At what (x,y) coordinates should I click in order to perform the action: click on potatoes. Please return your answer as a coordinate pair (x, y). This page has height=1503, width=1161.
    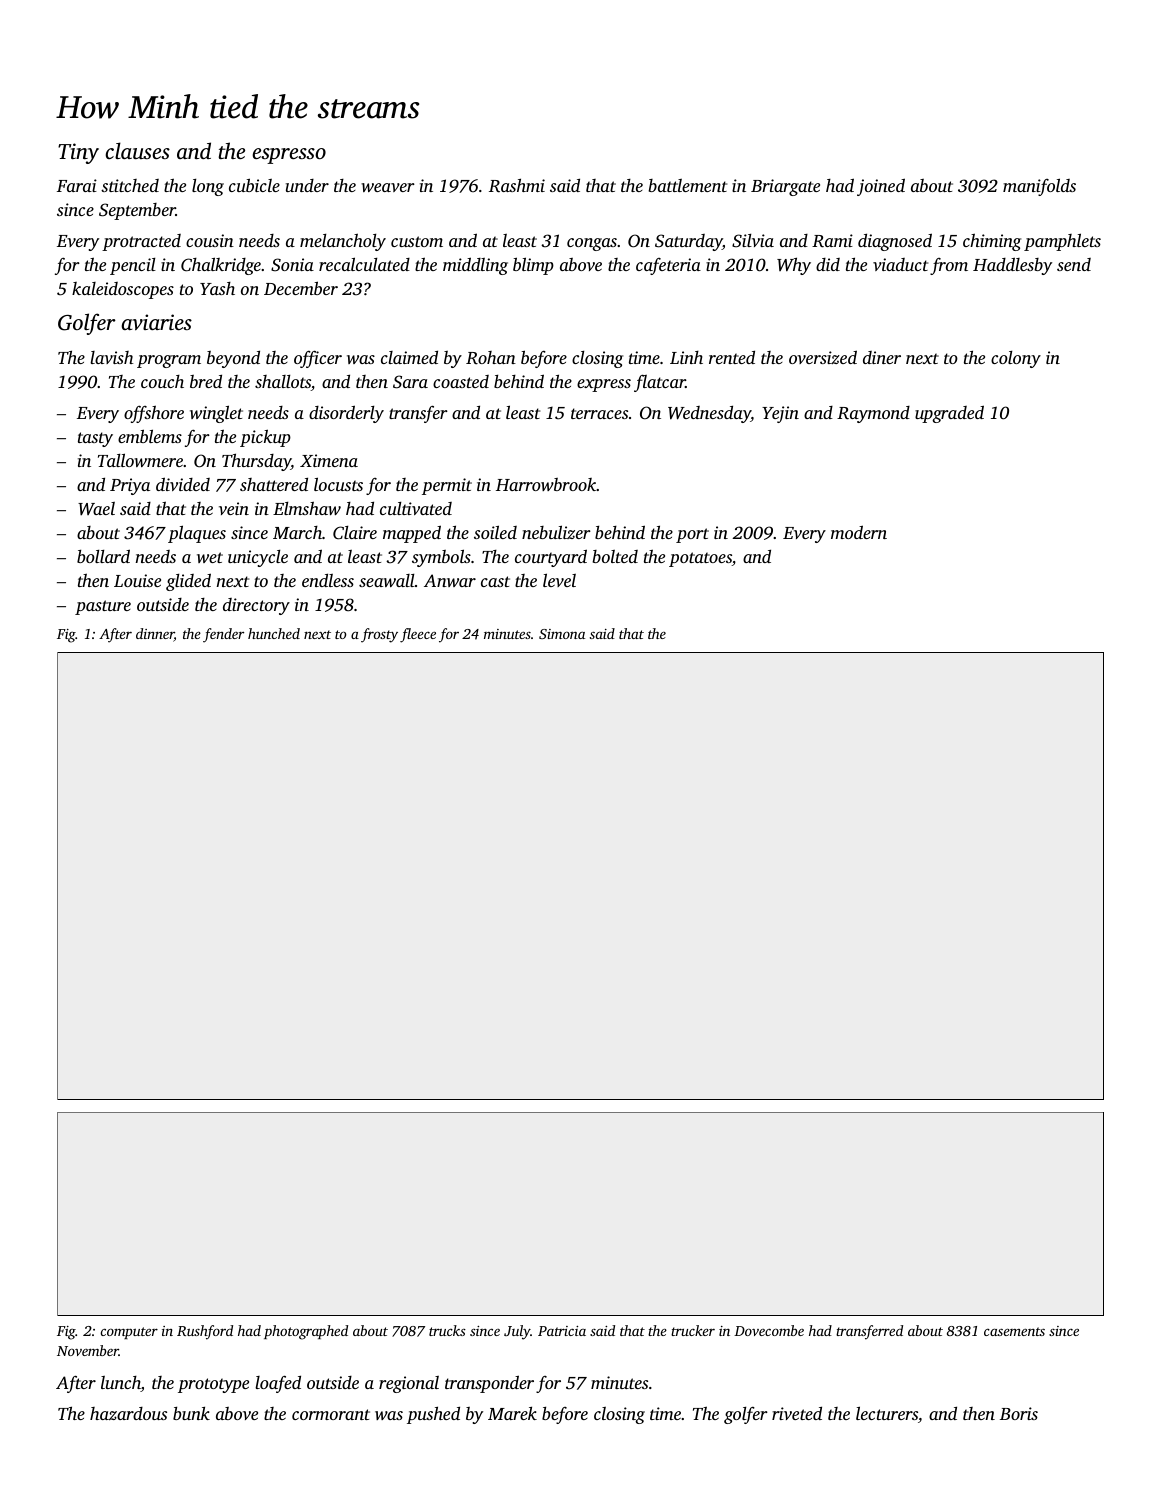
    Looking at the image, I should click on (700, 559).
